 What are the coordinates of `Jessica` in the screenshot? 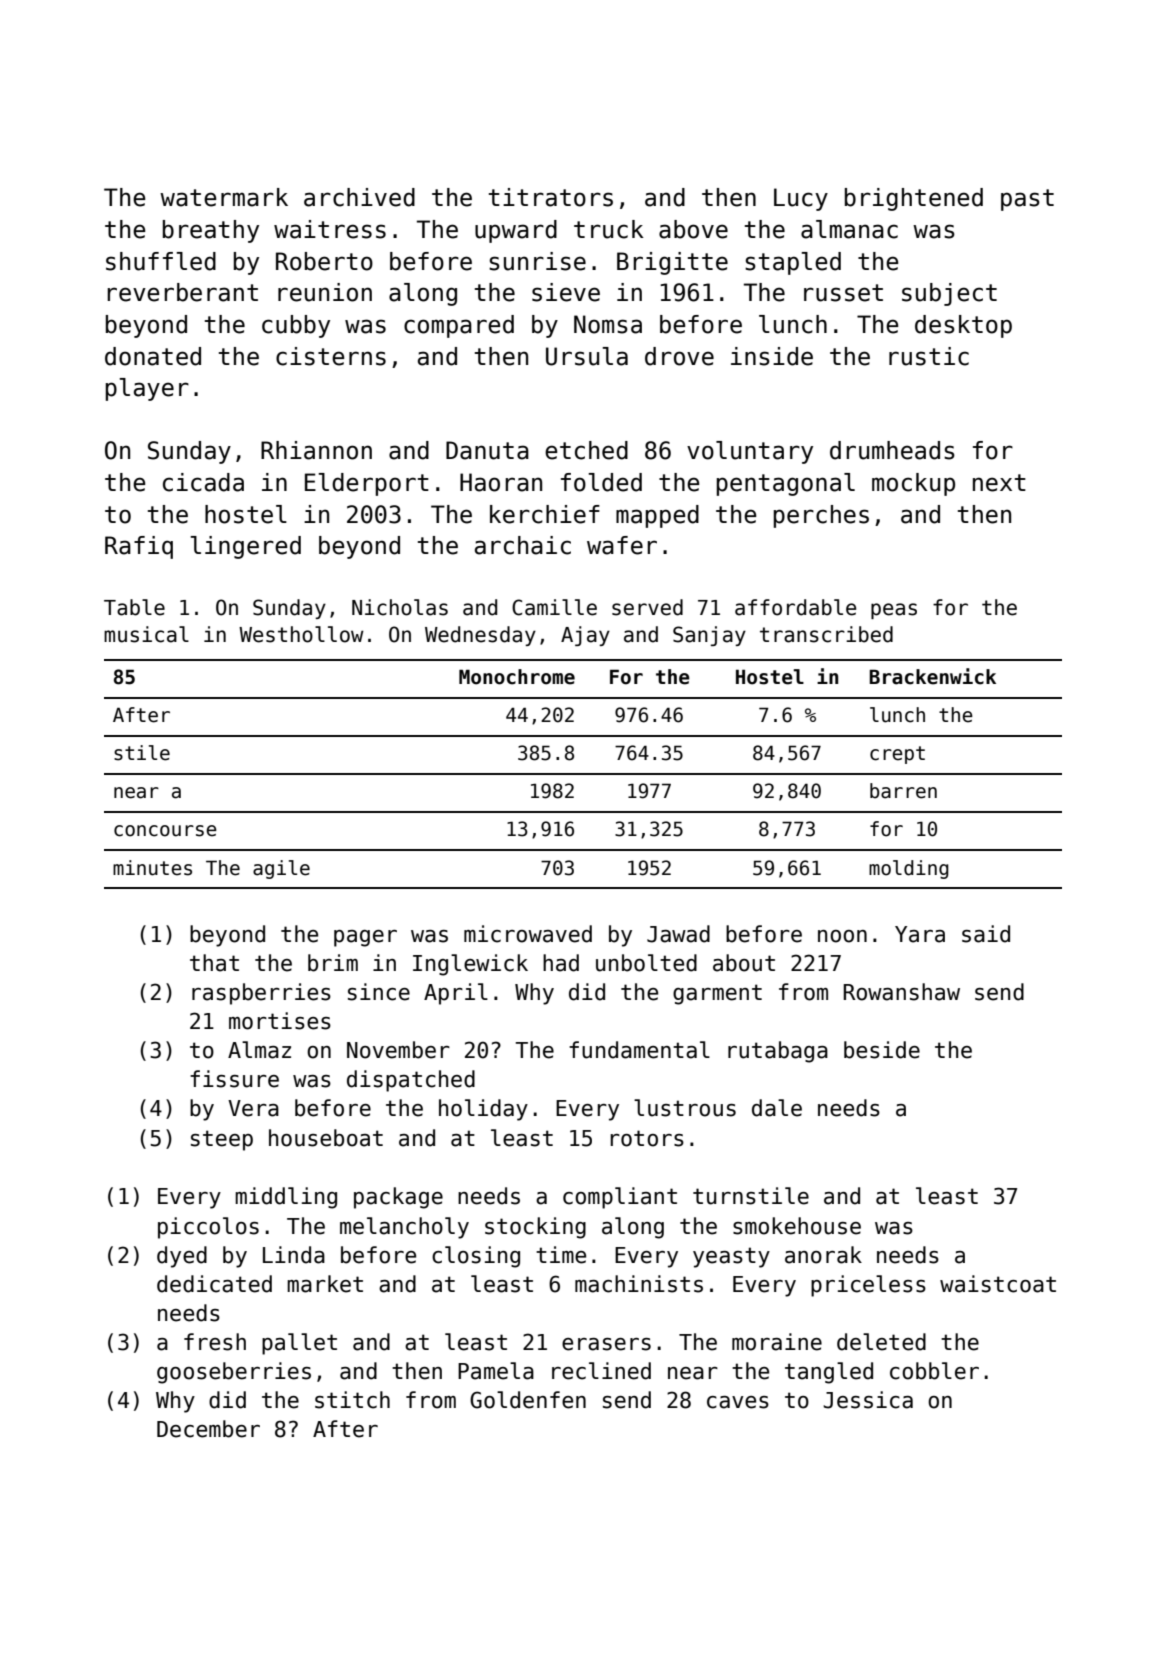 It's located at (868, 1400).
